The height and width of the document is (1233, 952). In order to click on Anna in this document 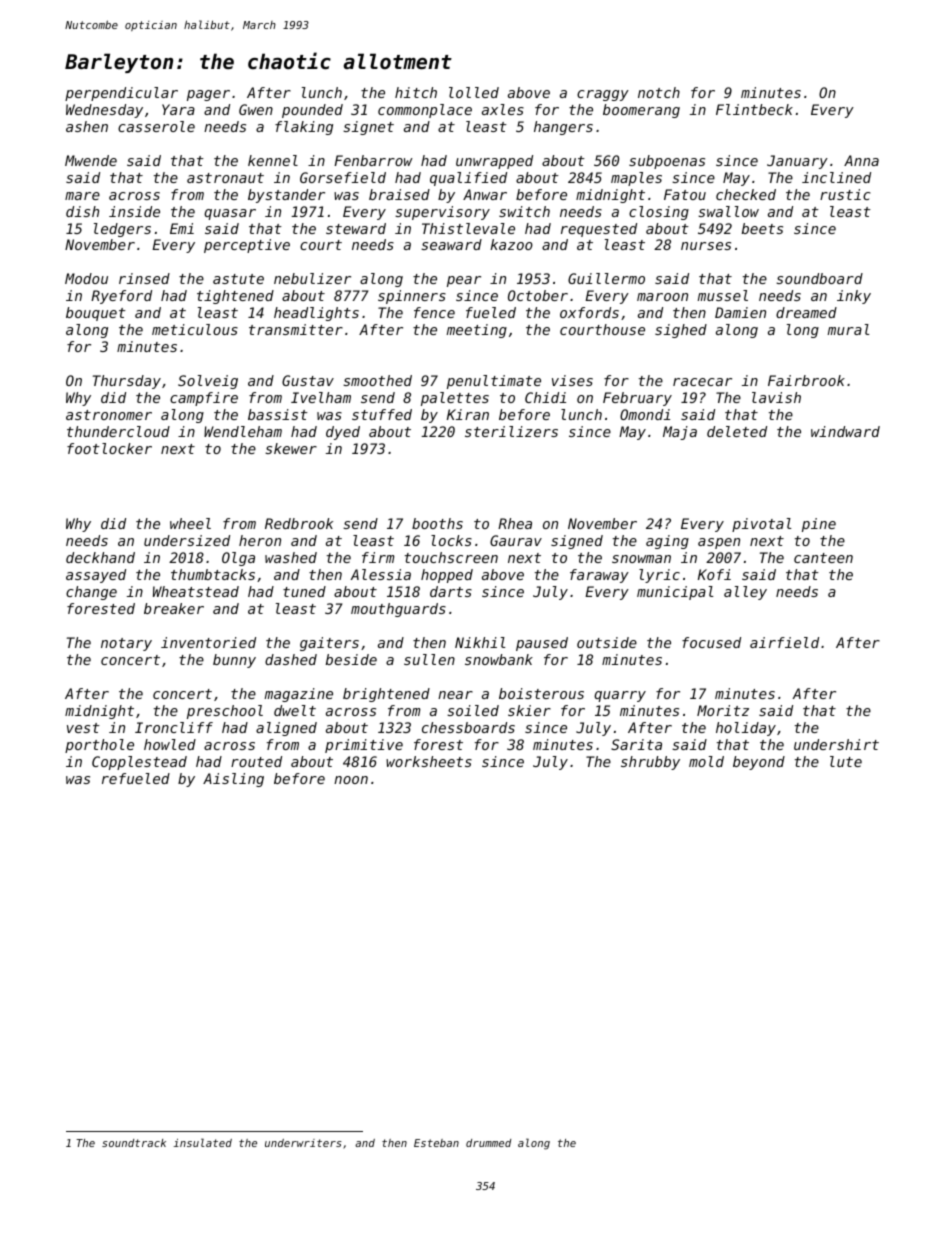, I will do `click(861, 160)`.
